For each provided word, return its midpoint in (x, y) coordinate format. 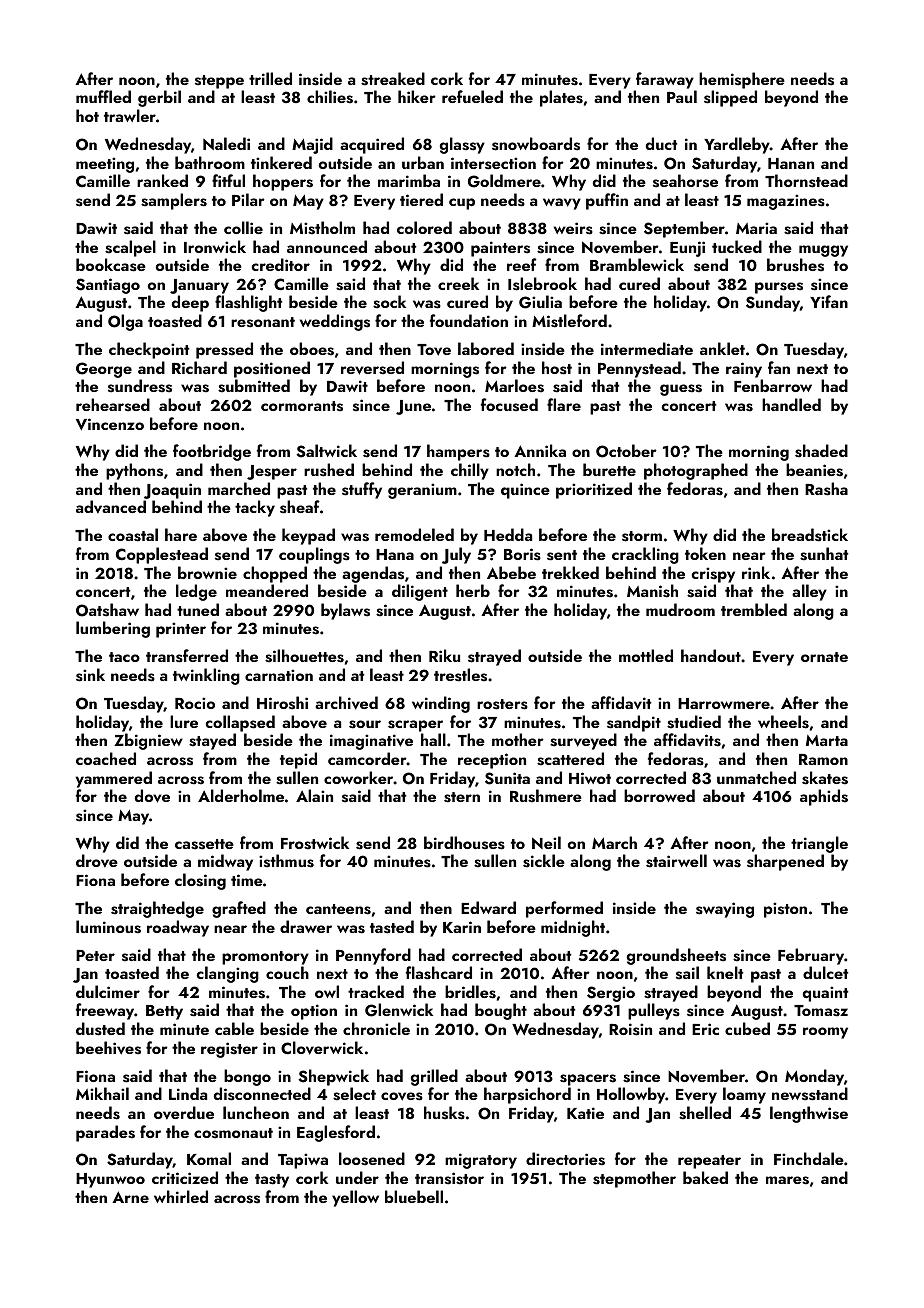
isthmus (286, 861)
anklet (722, 348)
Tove (434, 350)
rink (756, 572)
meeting (105, 165)
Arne (130, 1197)
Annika (540, 450)
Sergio (611, 994)
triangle (819, 844)
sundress (140, 386)
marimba (409, 180)
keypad (308, 536)
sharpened (785, 862)
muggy (823, 251)
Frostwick (315, 843)
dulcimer (108, 991)
